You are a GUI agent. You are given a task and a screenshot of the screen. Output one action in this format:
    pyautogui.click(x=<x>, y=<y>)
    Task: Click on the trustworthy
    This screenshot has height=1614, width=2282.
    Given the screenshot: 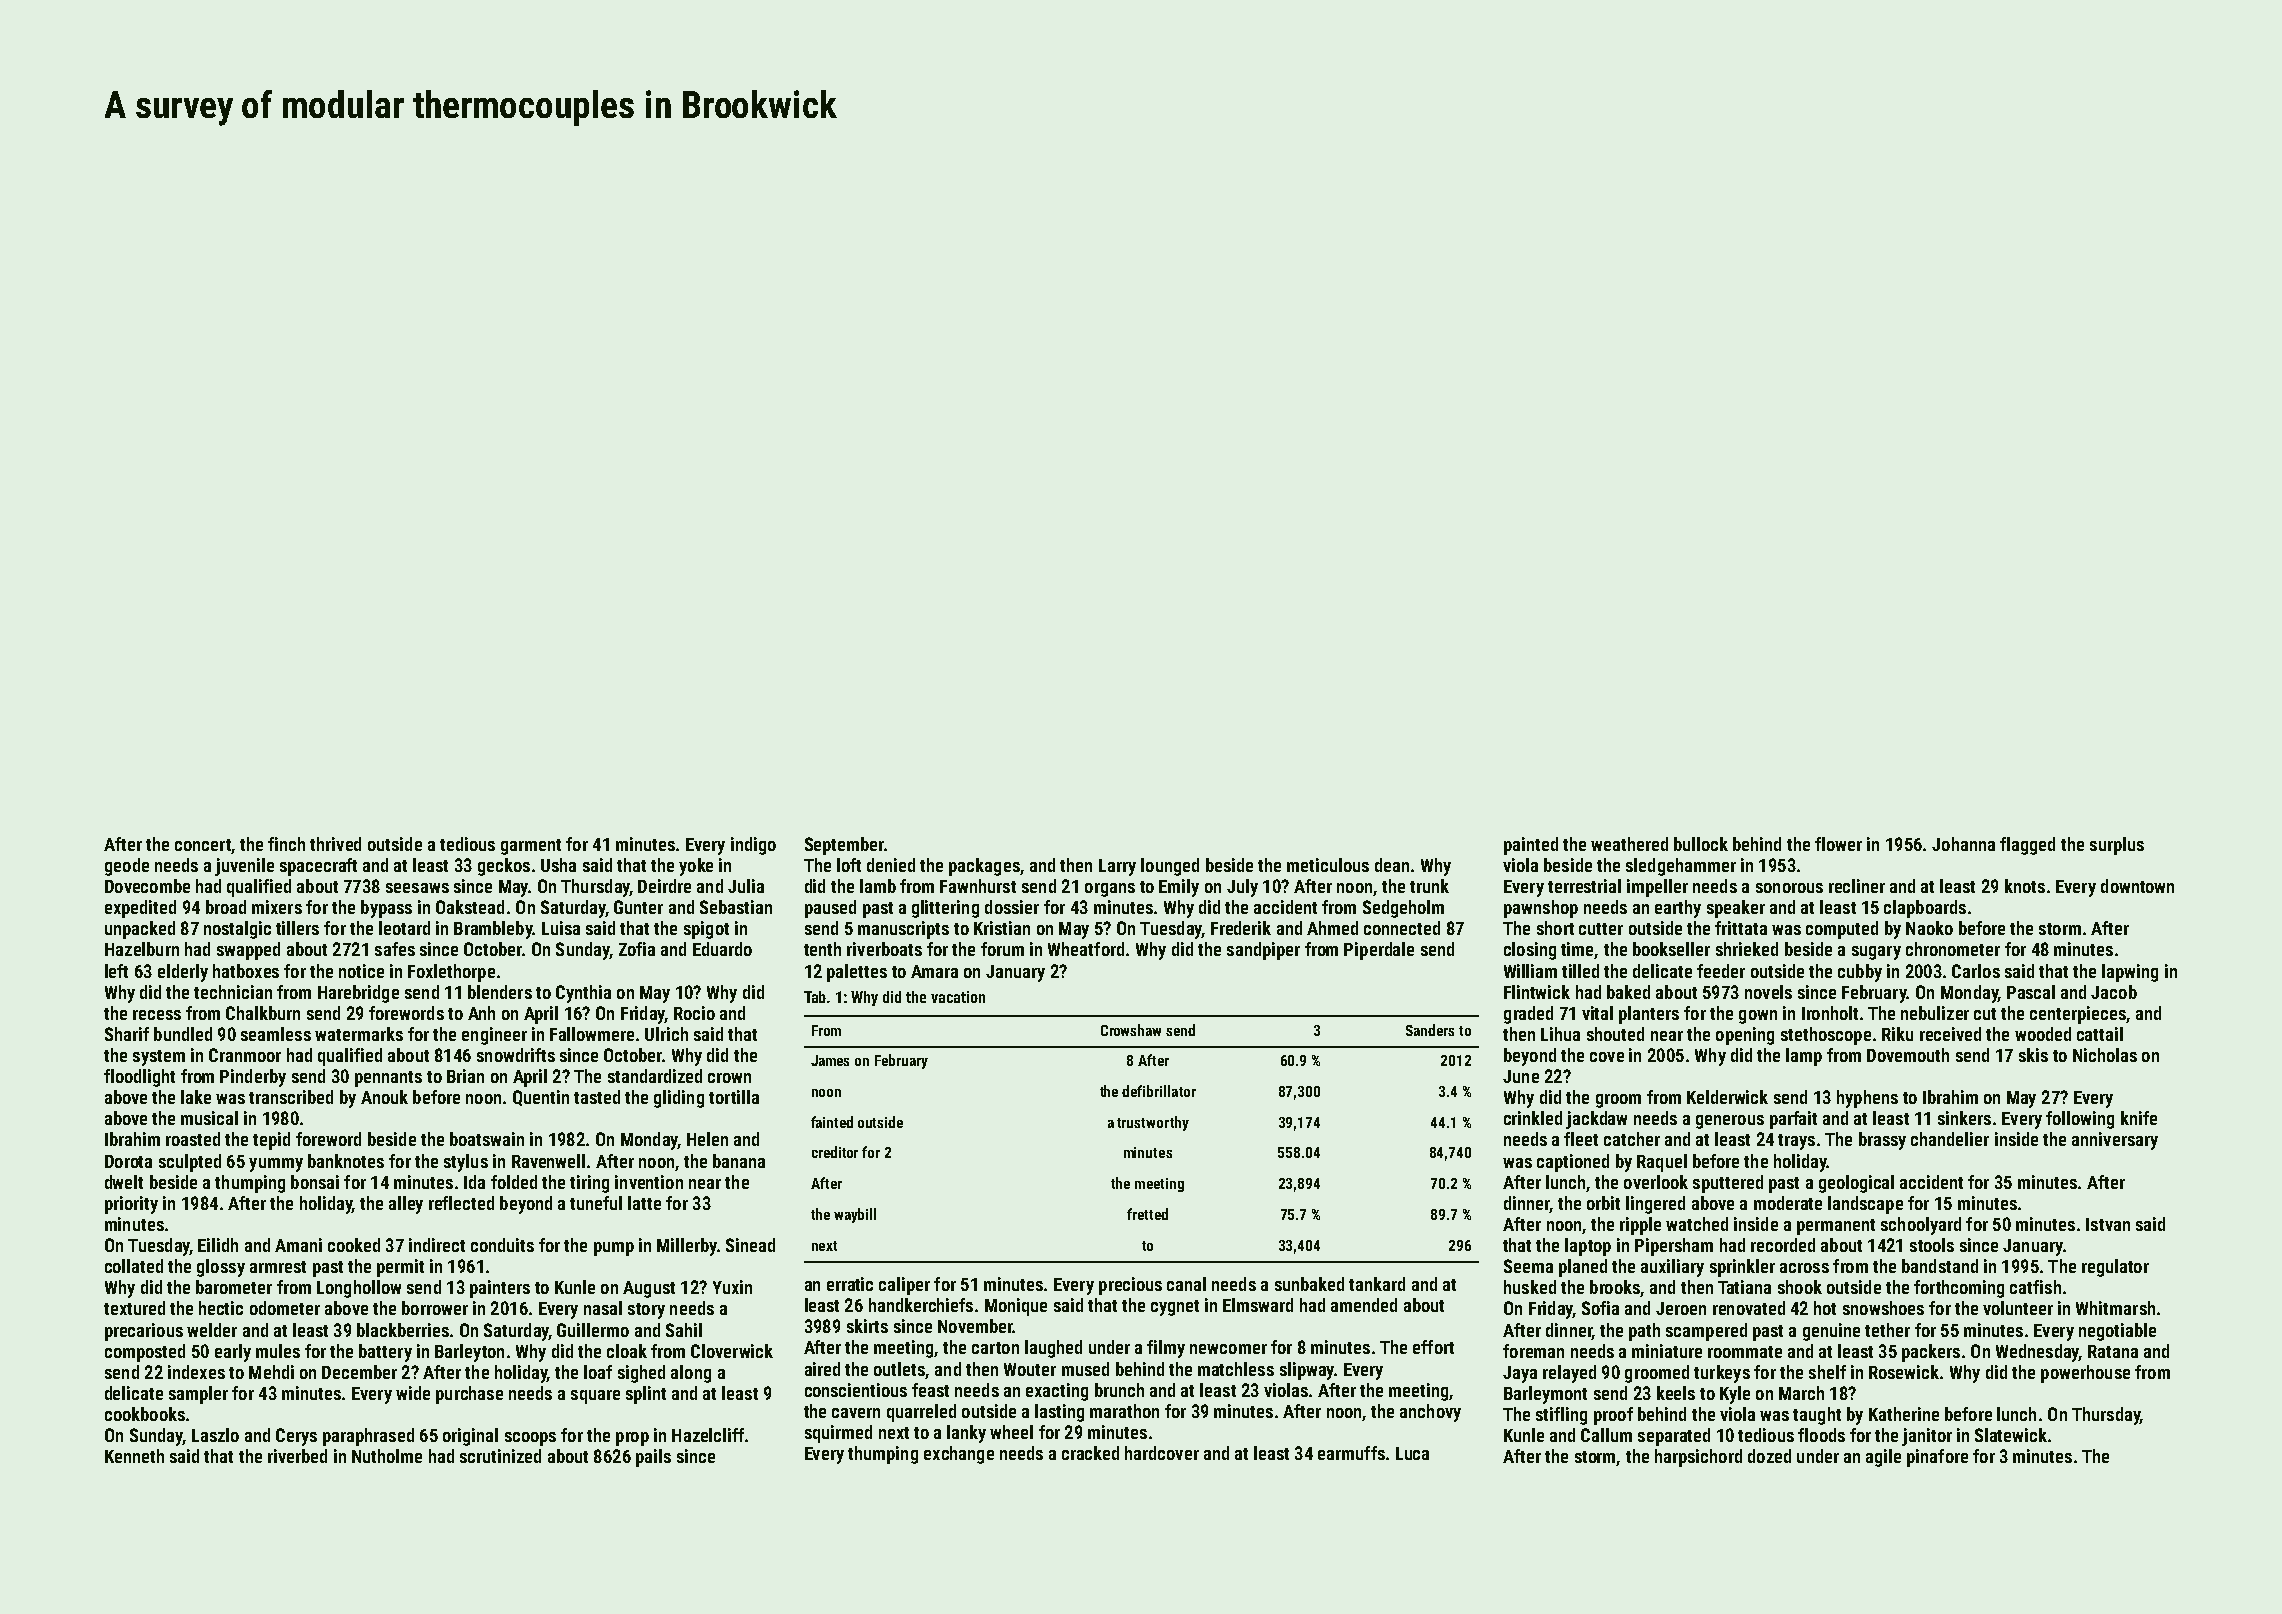 What is the action you would take?
    pyautogui.click(x=1153, y=1123)
